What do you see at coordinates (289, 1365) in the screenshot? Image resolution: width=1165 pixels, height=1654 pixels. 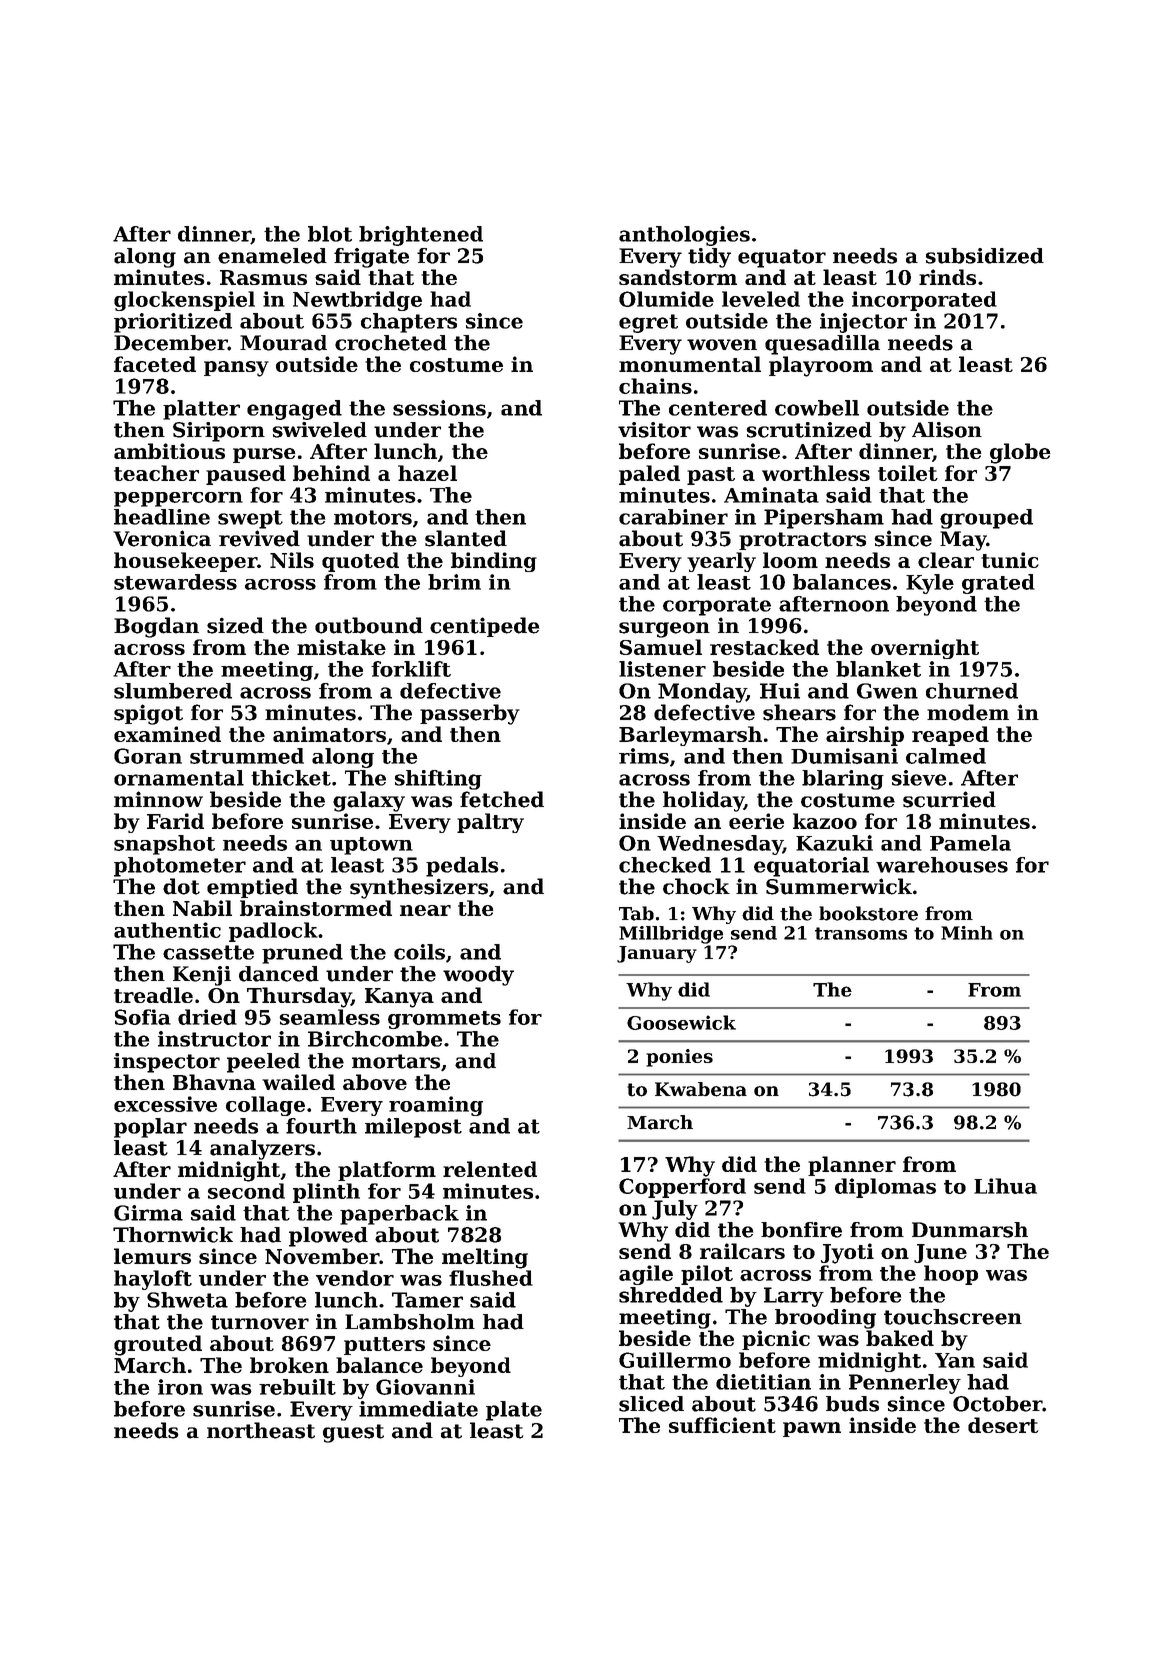 I see `broken` at bounding box center [289, 1365].
